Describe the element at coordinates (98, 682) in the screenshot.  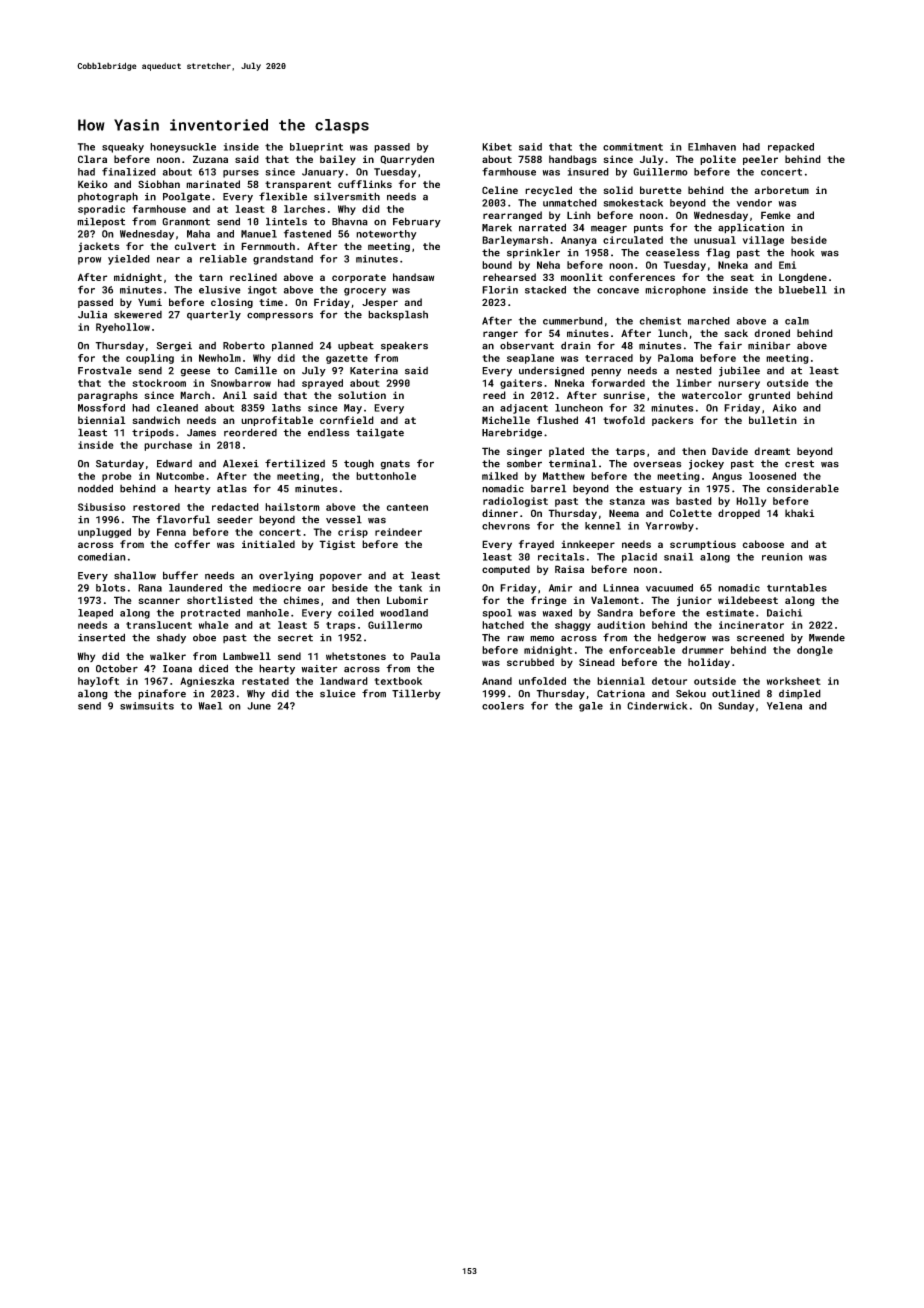
I see `hayloft` at that location.
